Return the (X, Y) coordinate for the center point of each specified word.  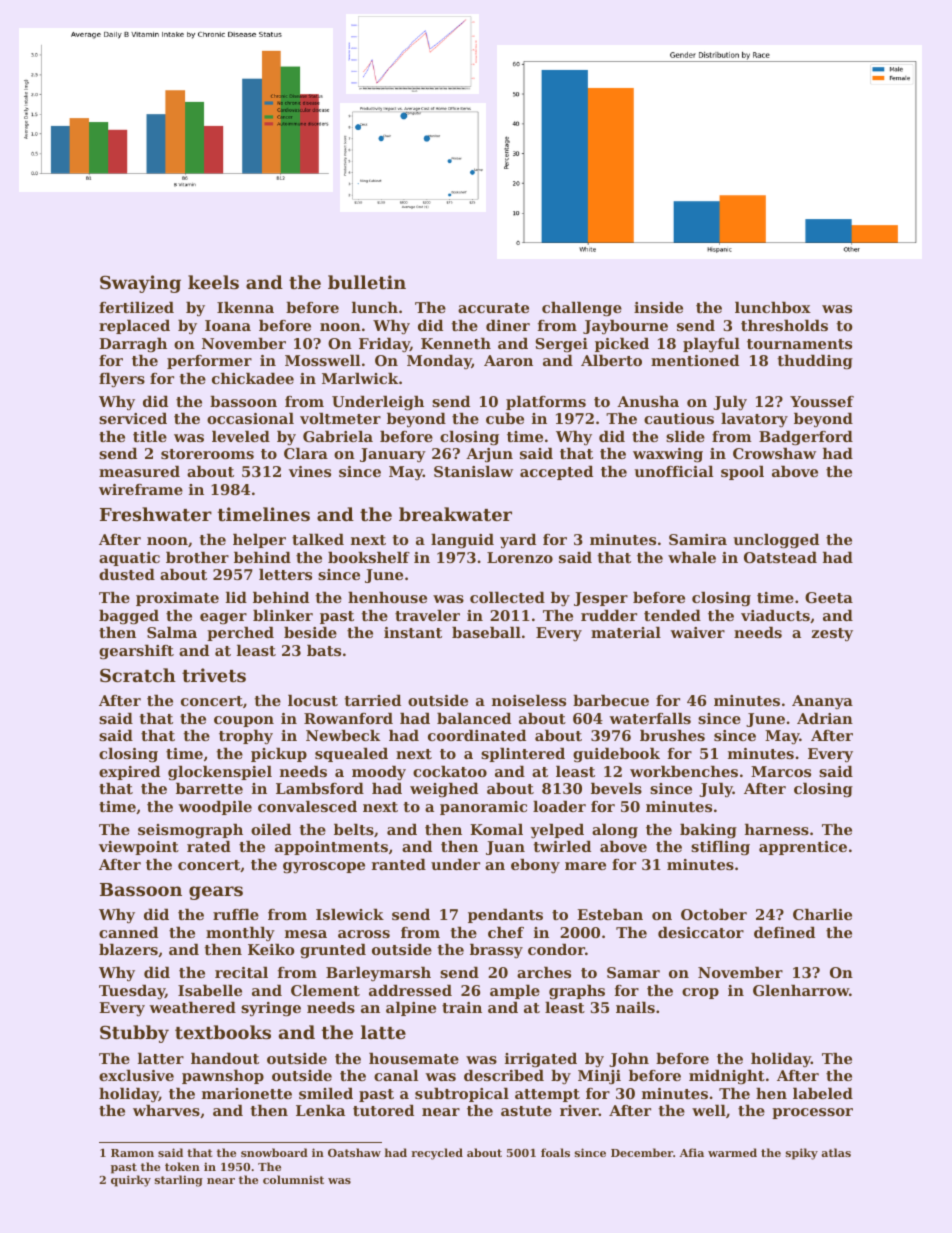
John (629, 1060)
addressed (410, 990)
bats (324, 650)
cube (505, 418)
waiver (697, 632)
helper (259, 541)
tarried (372, 700)
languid (462, 541)
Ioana (228, 325)
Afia (692, 1152)
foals (555, 1152)
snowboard (274, 1152)
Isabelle (210, 990)
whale (692, 557)
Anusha (648, 401)
